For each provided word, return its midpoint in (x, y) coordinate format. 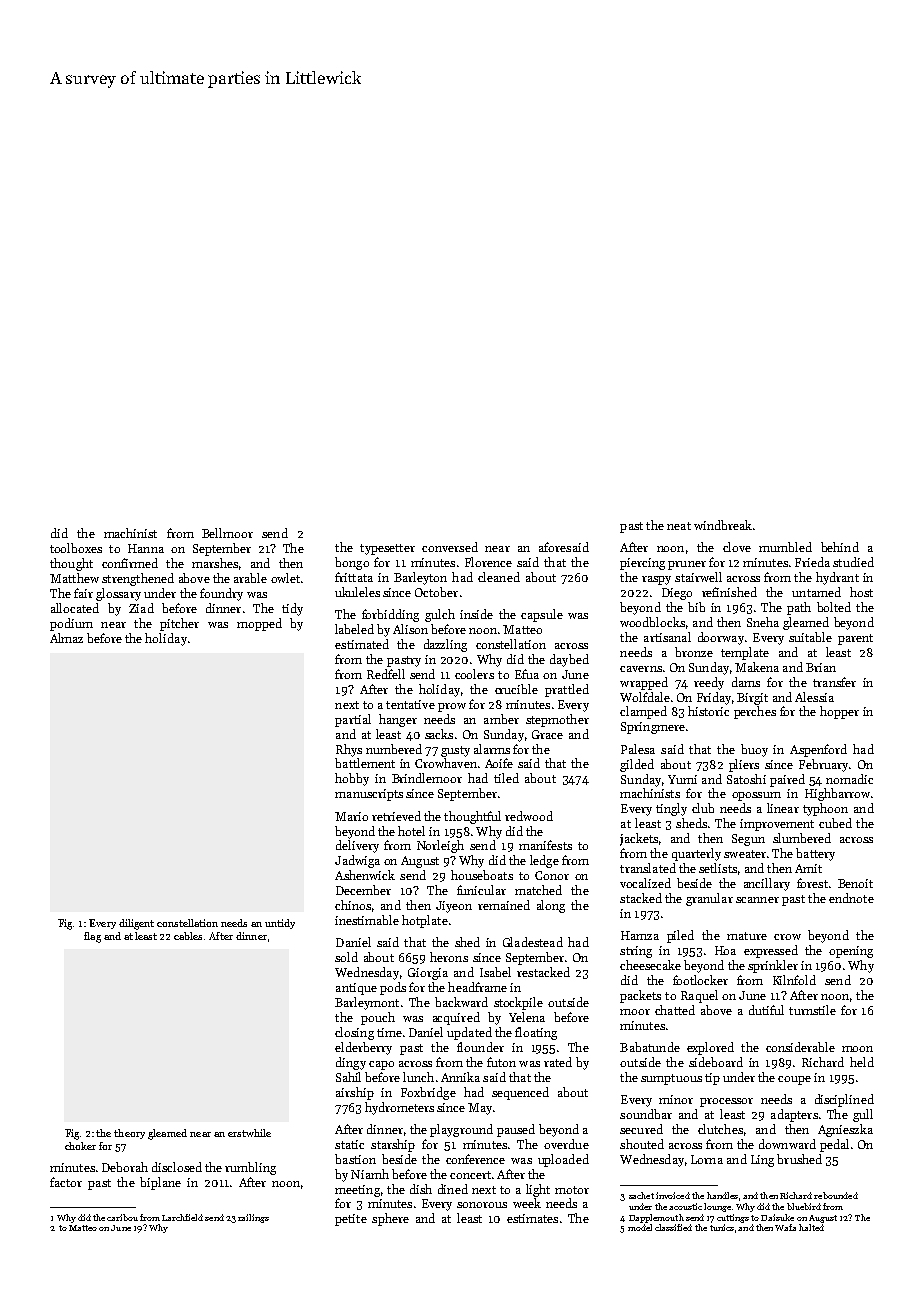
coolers (474, 674)
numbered (394, 749)
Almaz (66, 638)
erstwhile (249, 1133)
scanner (757, 900)
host (861, 592)
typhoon (825, 809)
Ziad (141, 608)
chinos (353, 905)
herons (449, 957)
